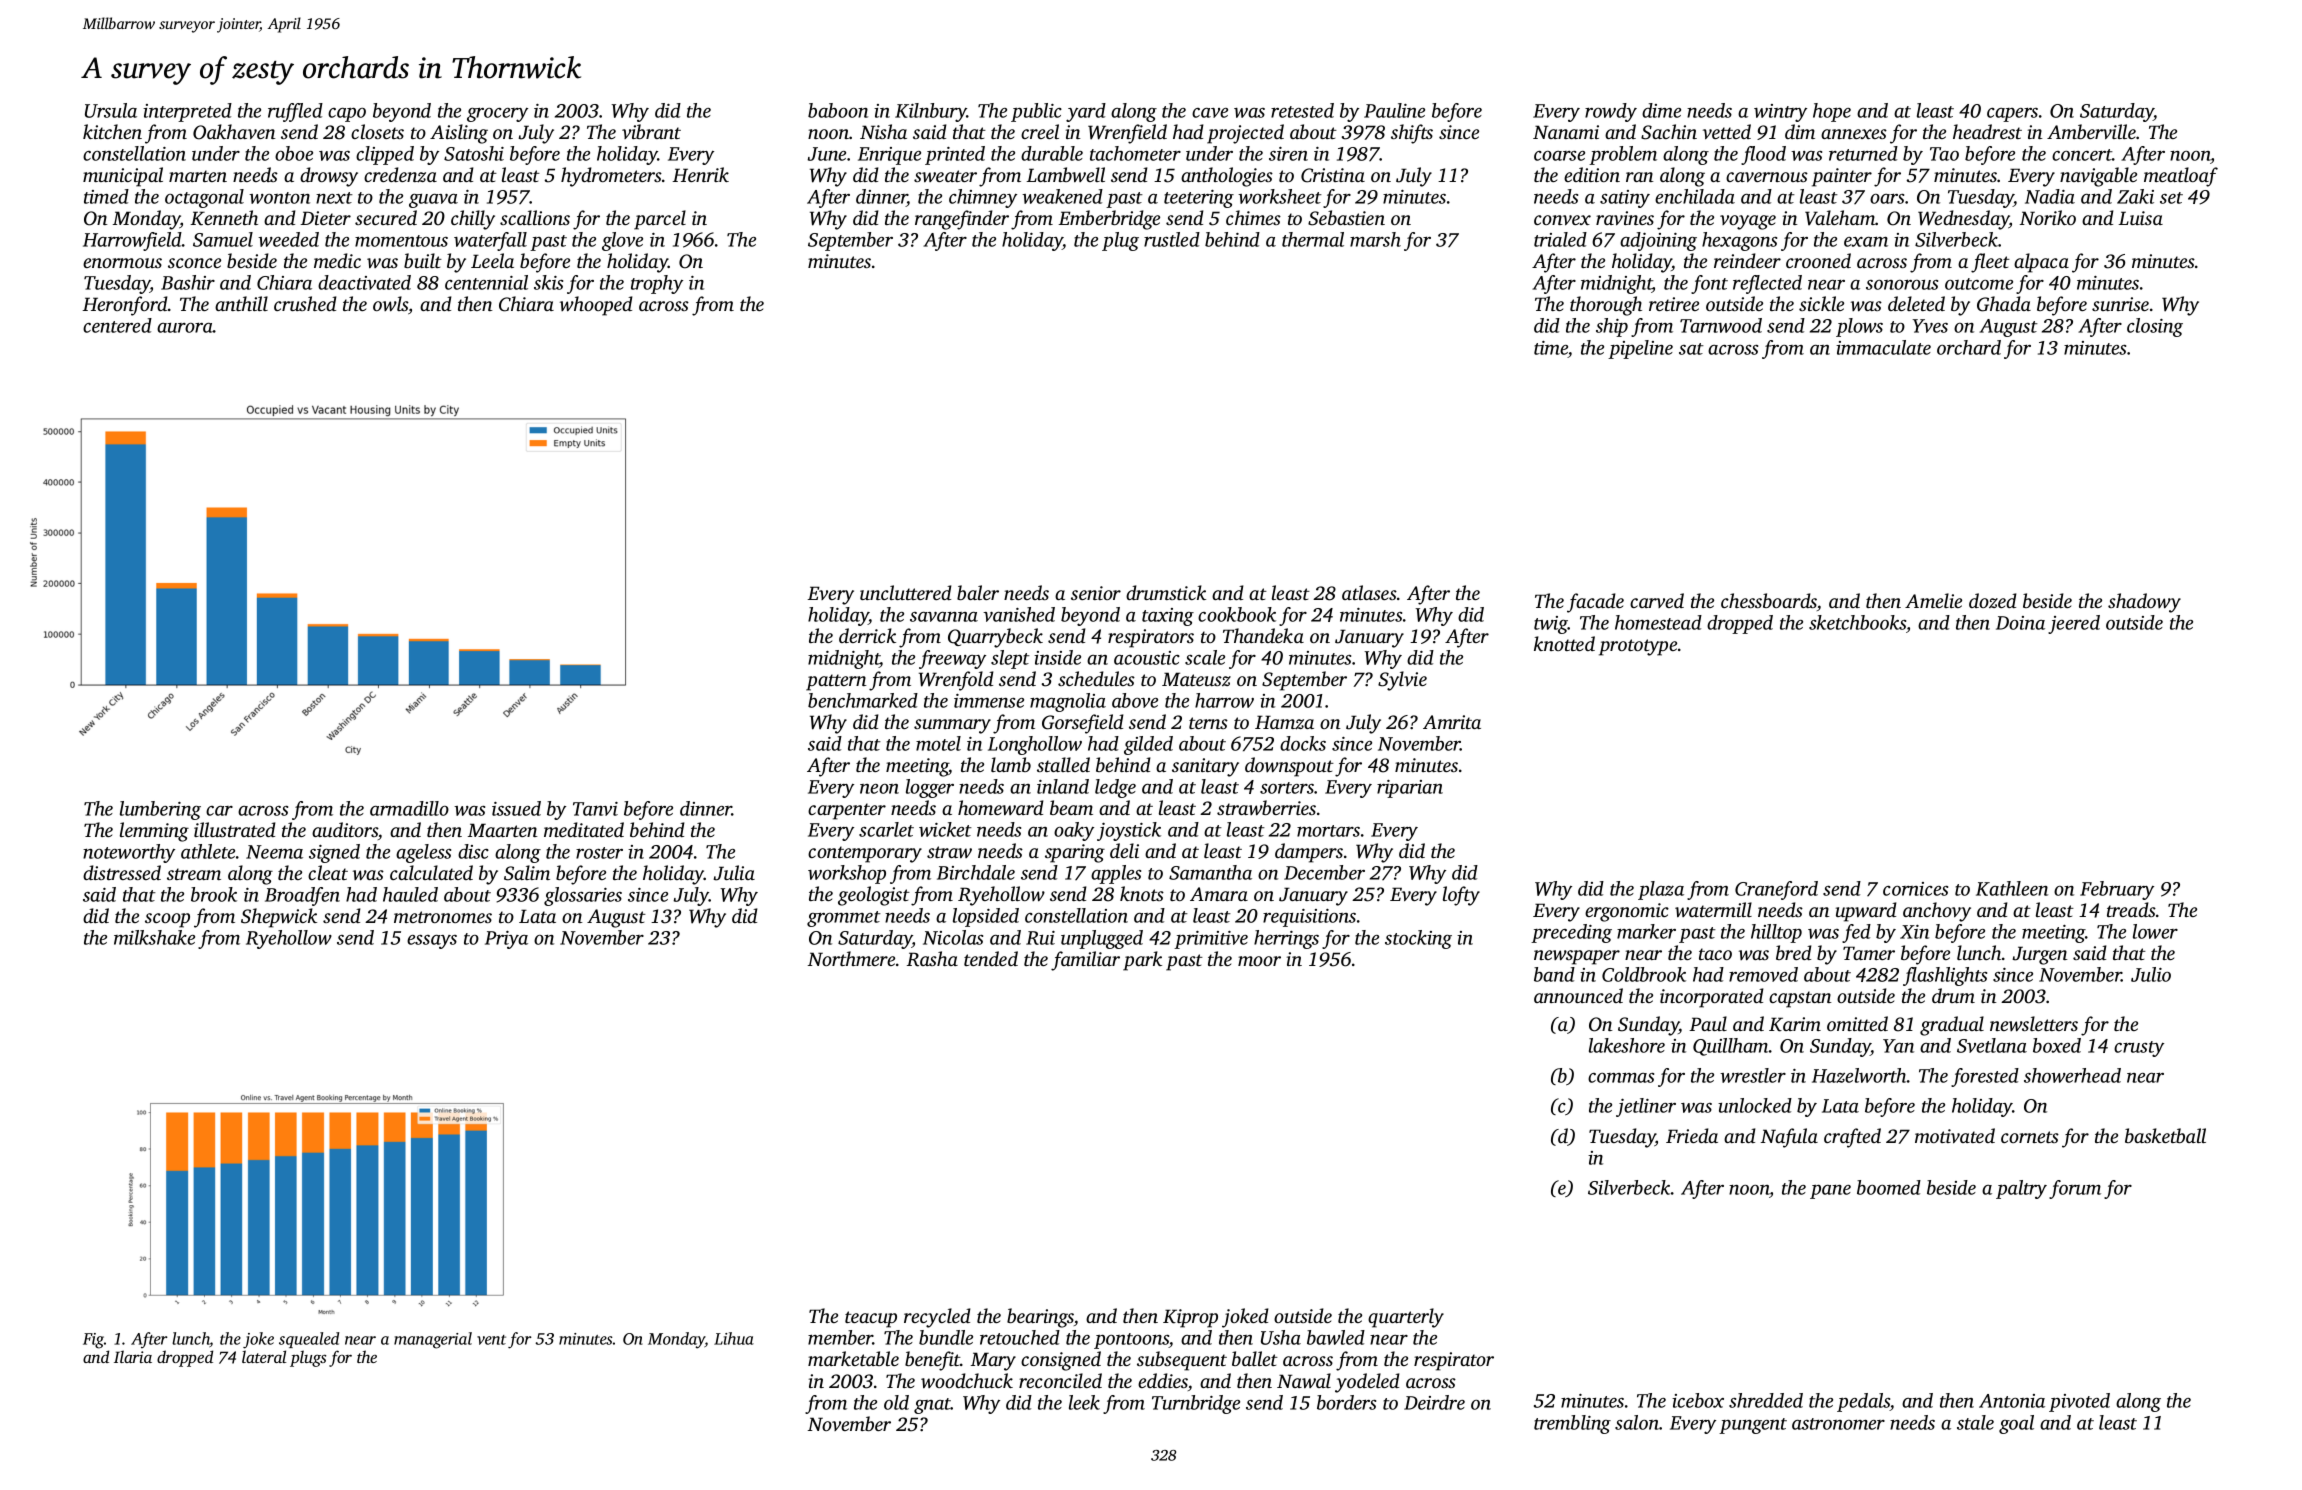 The height and width of the screenshot is (1490, 2302). What do you see at coordinates (1172, 239) in the screenshot?
I see `rustled` at bounding box center [1172, 239].
